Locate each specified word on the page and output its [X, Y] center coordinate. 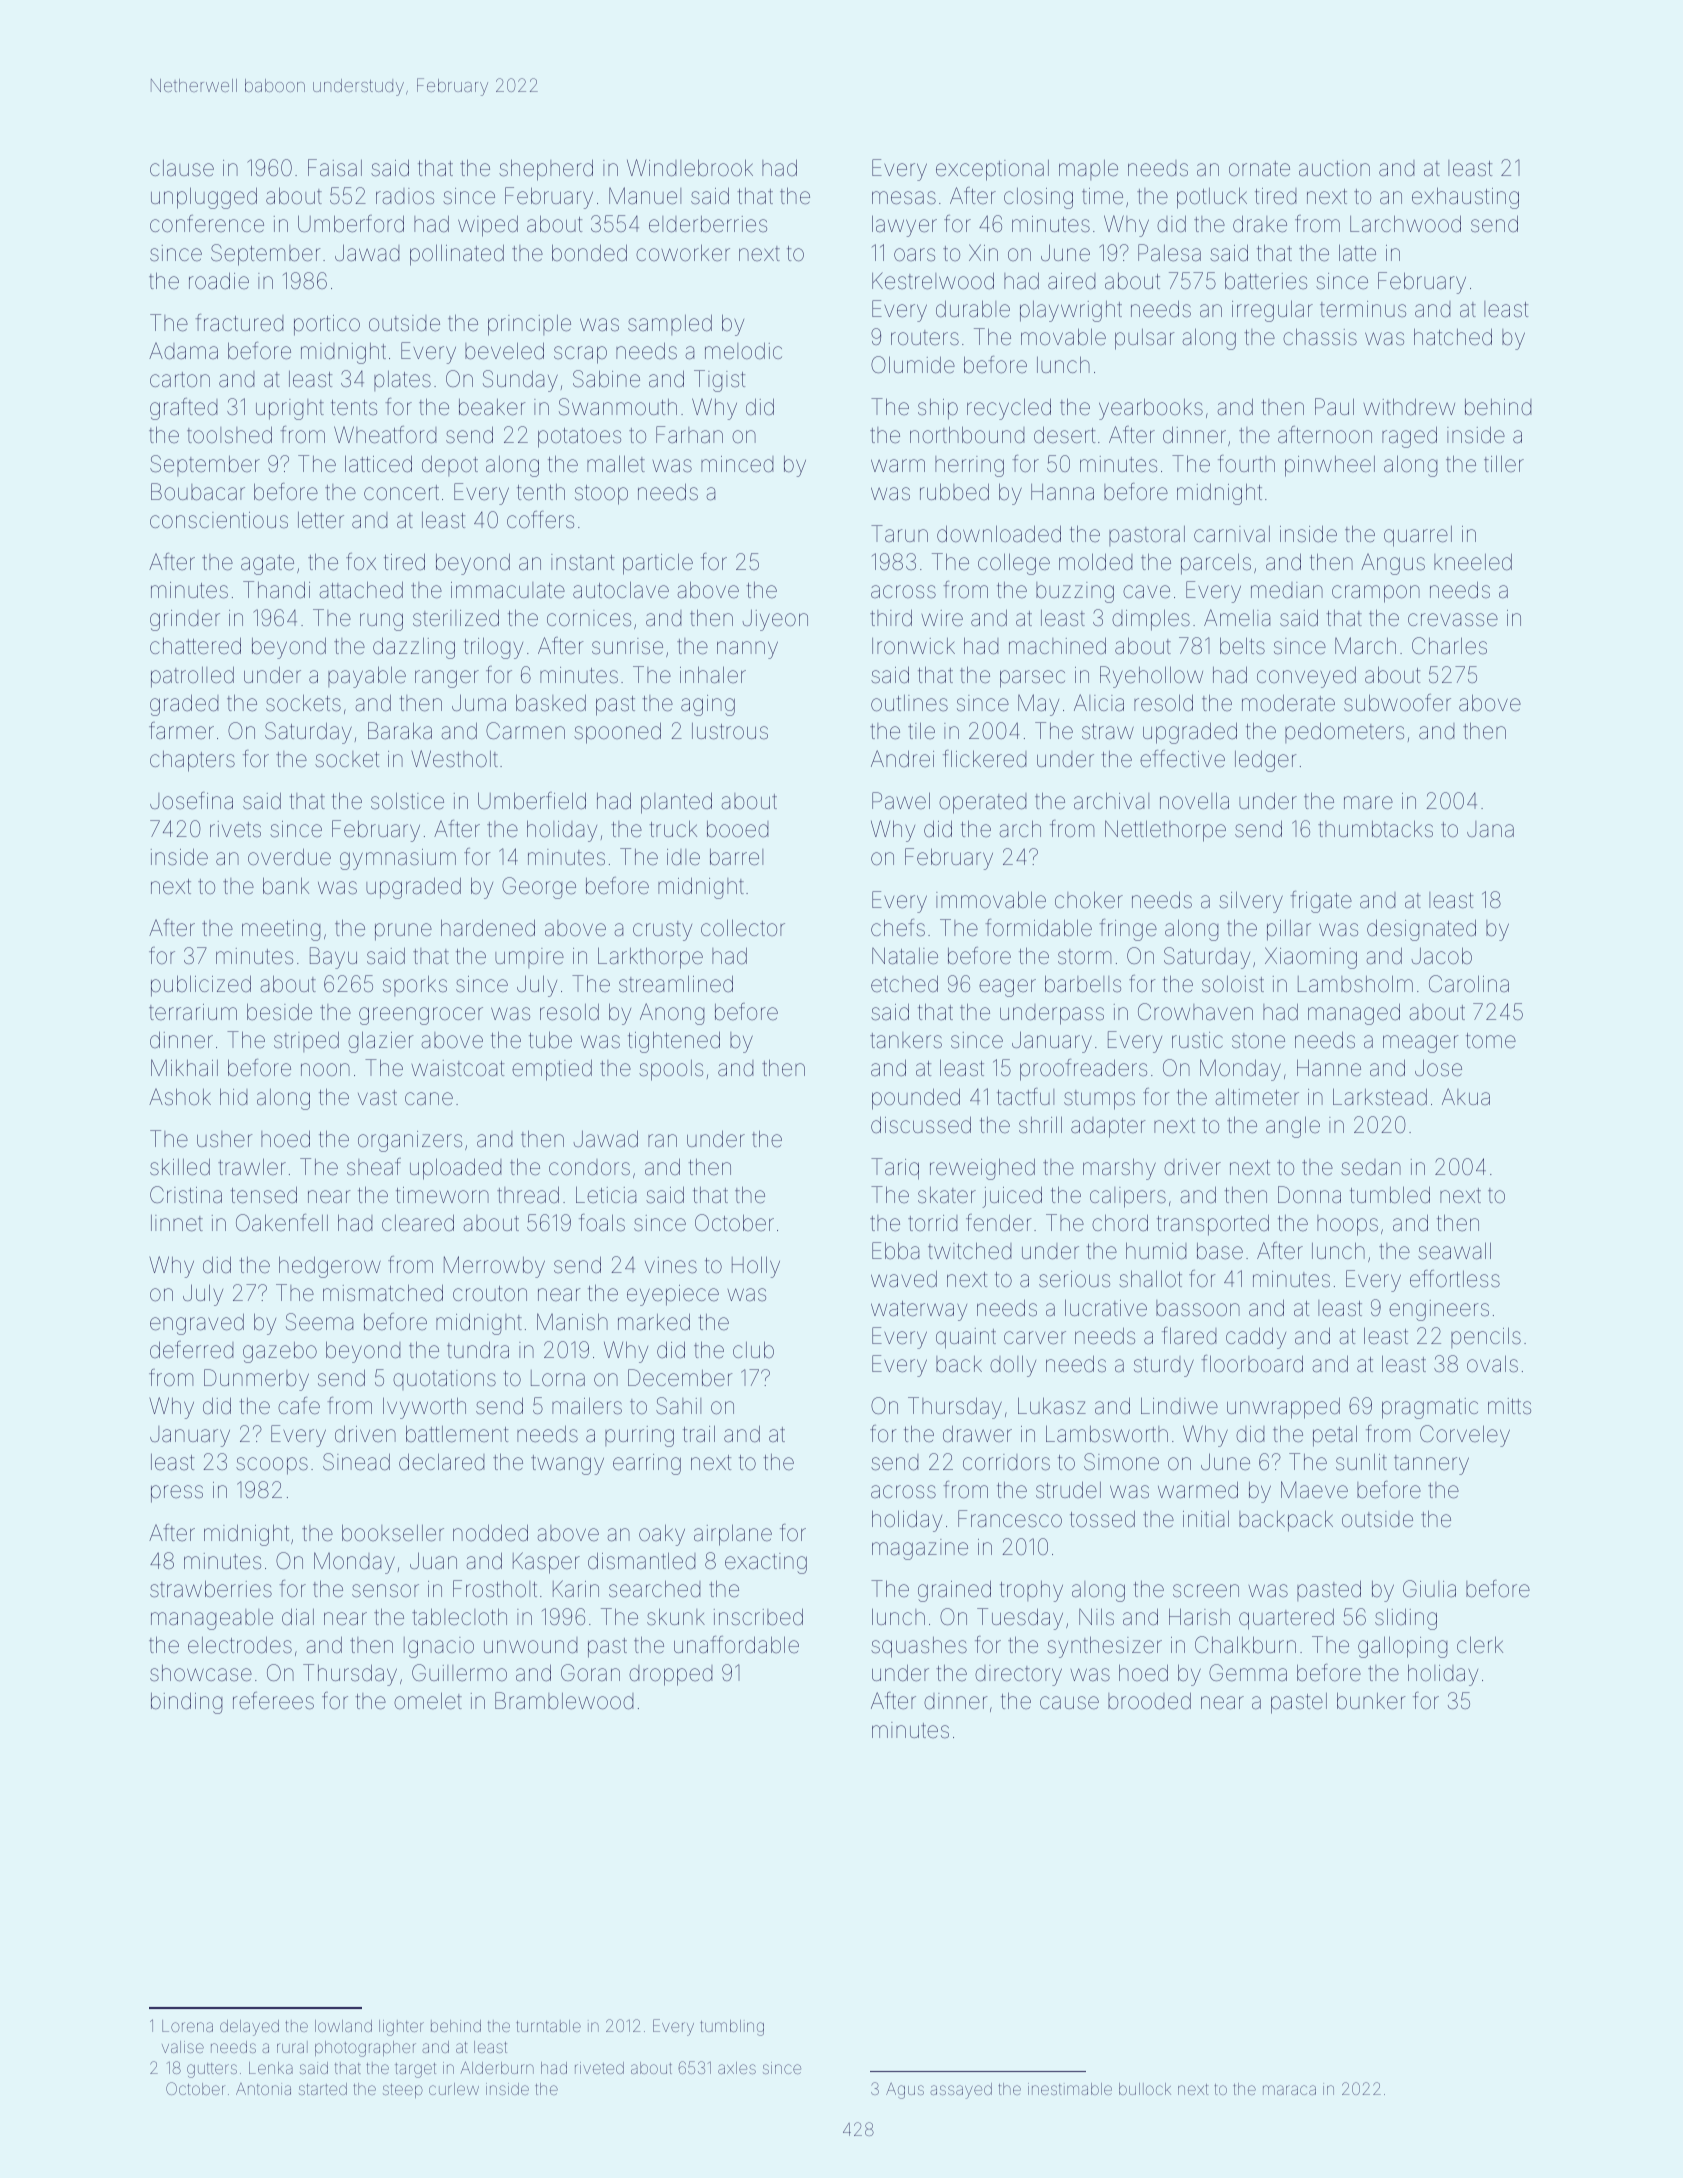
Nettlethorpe [1165, 831]
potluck [1212, 198]
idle [683, 857]
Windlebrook [690, 168]
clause [182, 168]
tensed [263, 1195]
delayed [249, 2028]
